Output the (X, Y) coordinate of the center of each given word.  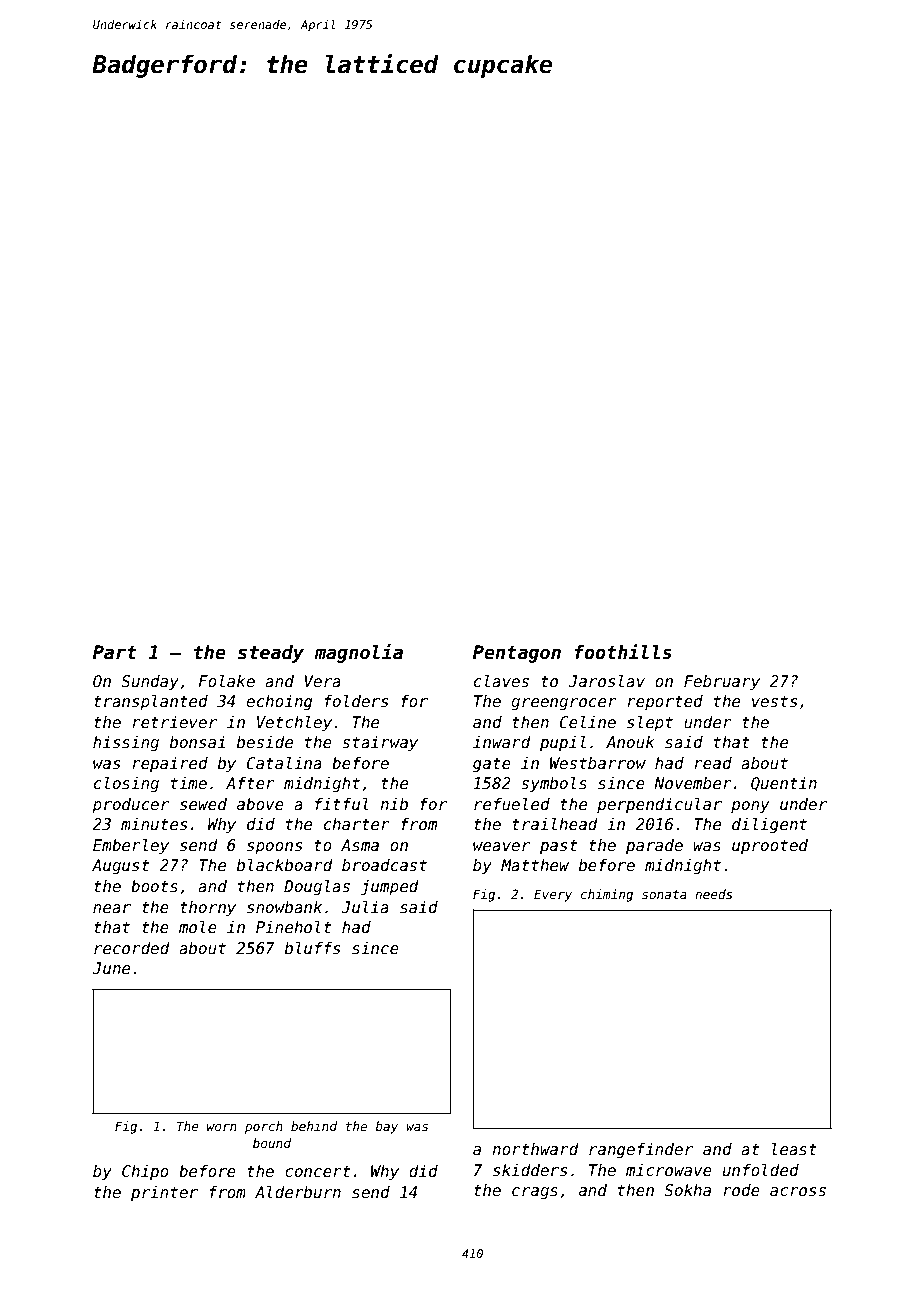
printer (164, 1193)
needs (714, 894)
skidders (530, 1170)
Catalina (284, 763)
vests (775, 702)
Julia (365, 907)
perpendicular (659, 805)
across (798, 1192)
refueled (512, 804)
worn (222, 1127)
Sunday (150, 682)
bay (386, 1127)
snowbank (284, 907)
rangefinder (641, 1150)
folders (357, 701)
